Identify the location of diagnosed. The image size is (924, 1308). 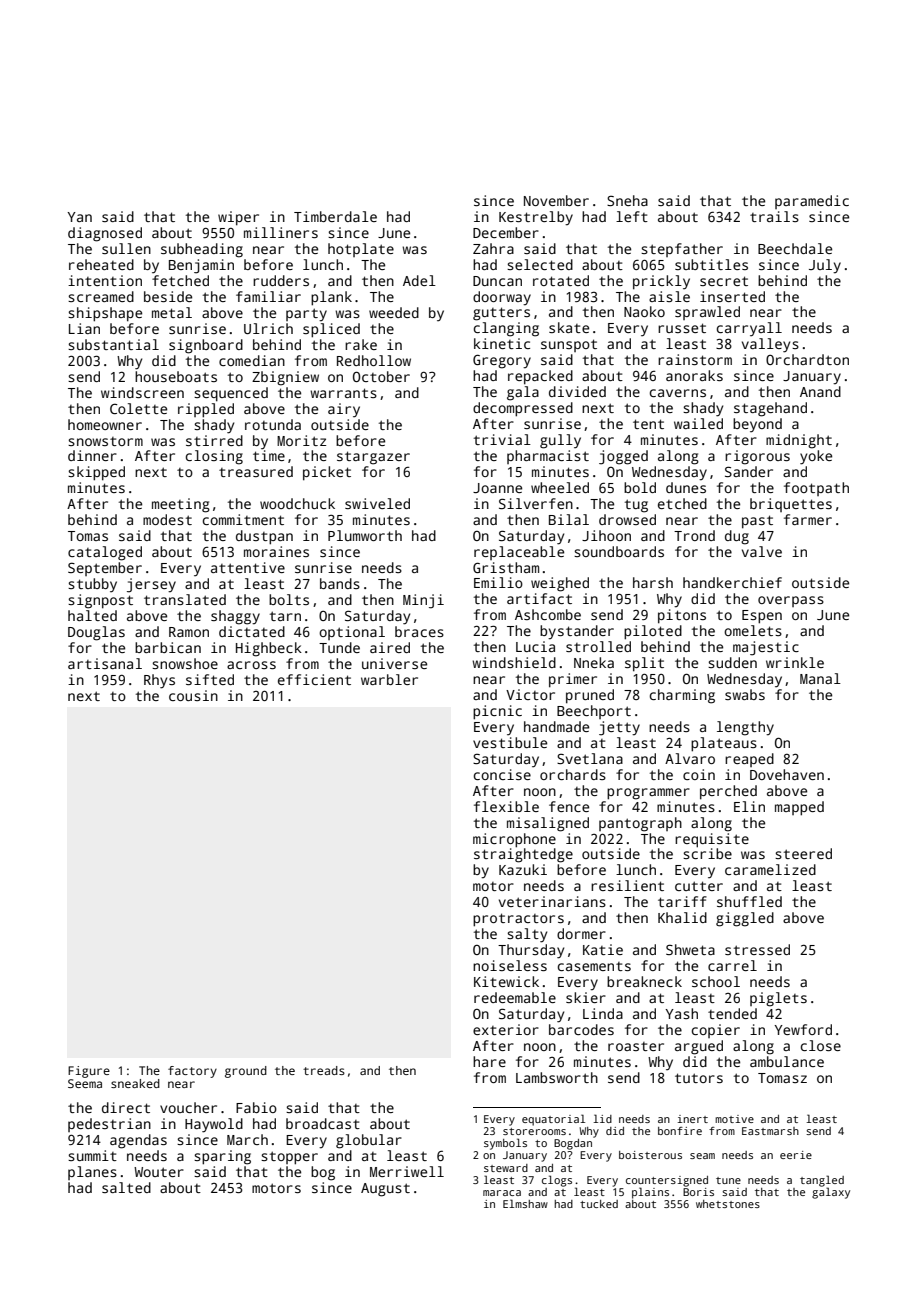
(105, 234).
